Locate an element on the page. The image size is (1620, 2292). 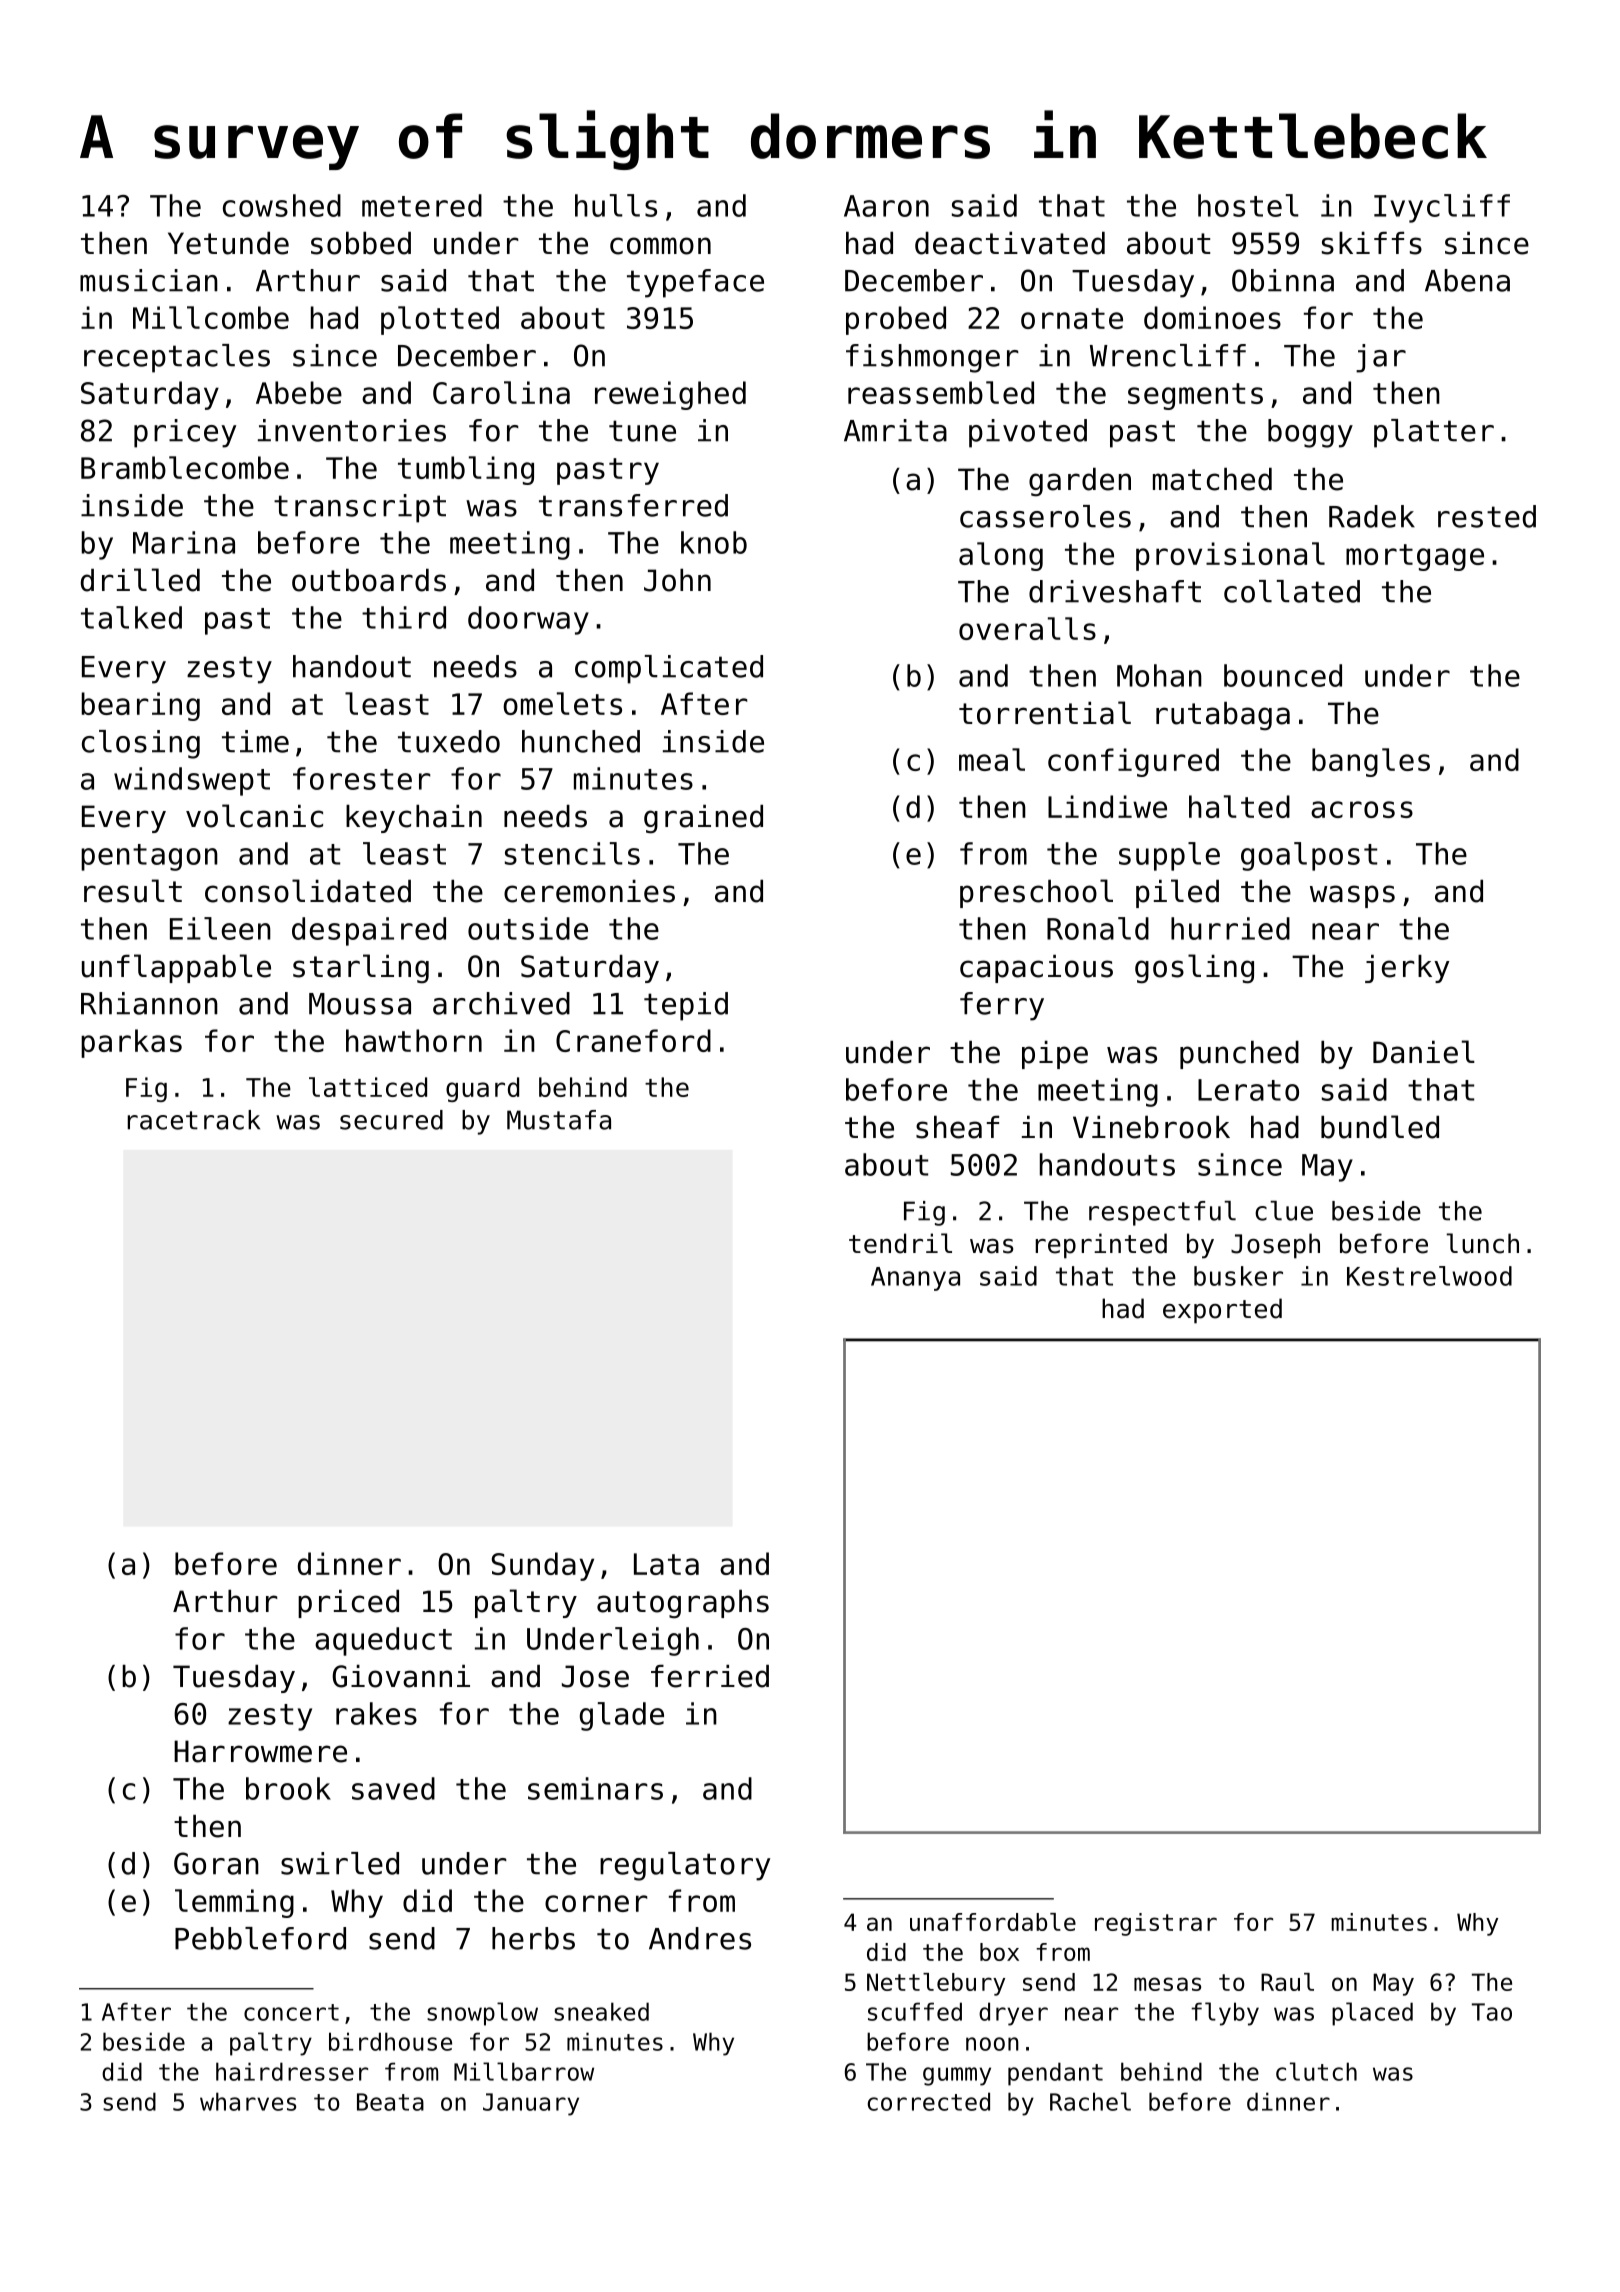
tepid is located at coordinates (686, 1006).
